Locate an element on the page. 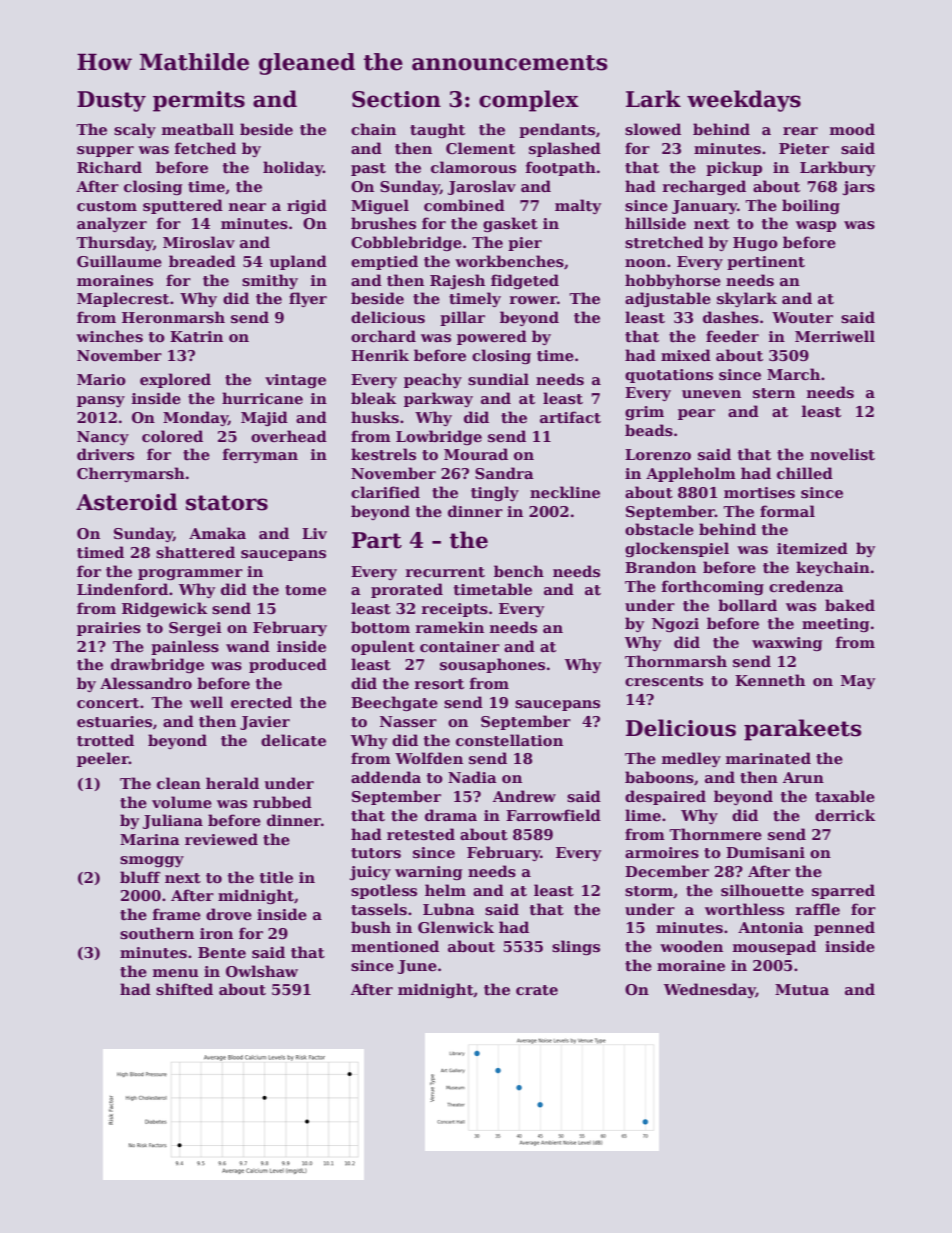  splashed is located at coordinates (565, 149).
